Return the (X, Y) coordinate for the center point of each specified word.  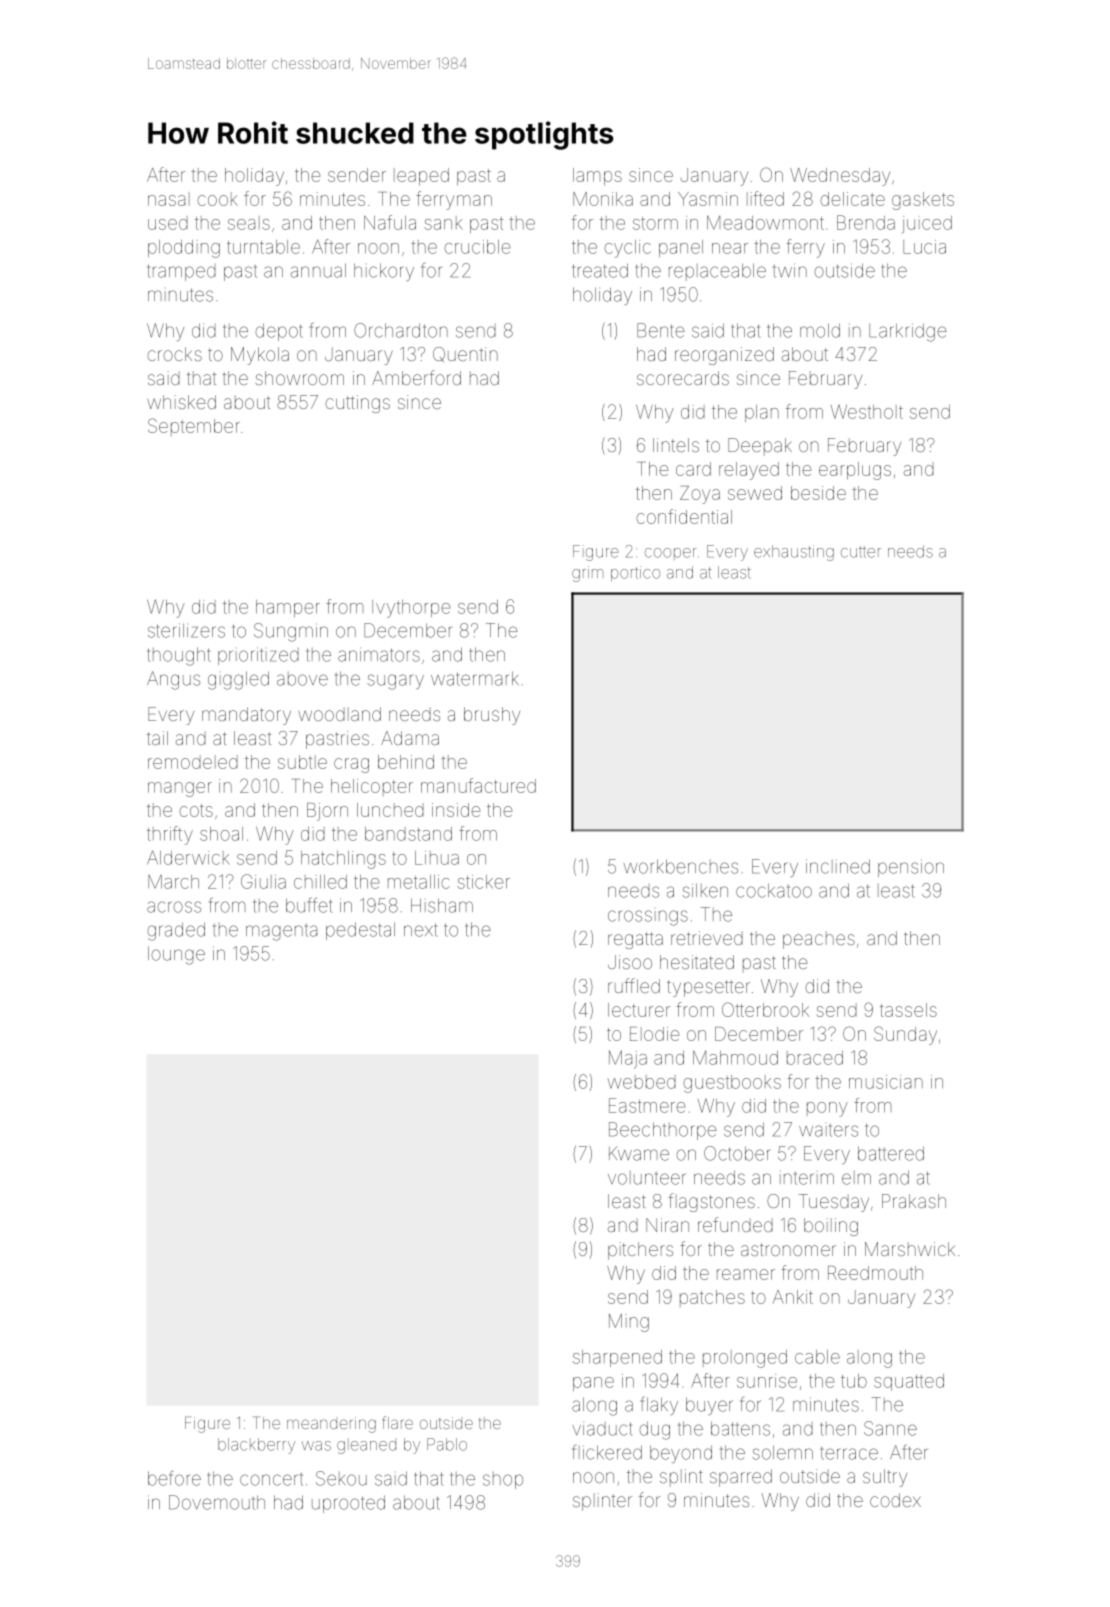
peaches (819, 940)
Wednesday (840, 177)
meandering (331, 1425)
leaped (421, 177)
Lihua (437, 858)
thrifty (170, 835)
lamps (597, 177)
